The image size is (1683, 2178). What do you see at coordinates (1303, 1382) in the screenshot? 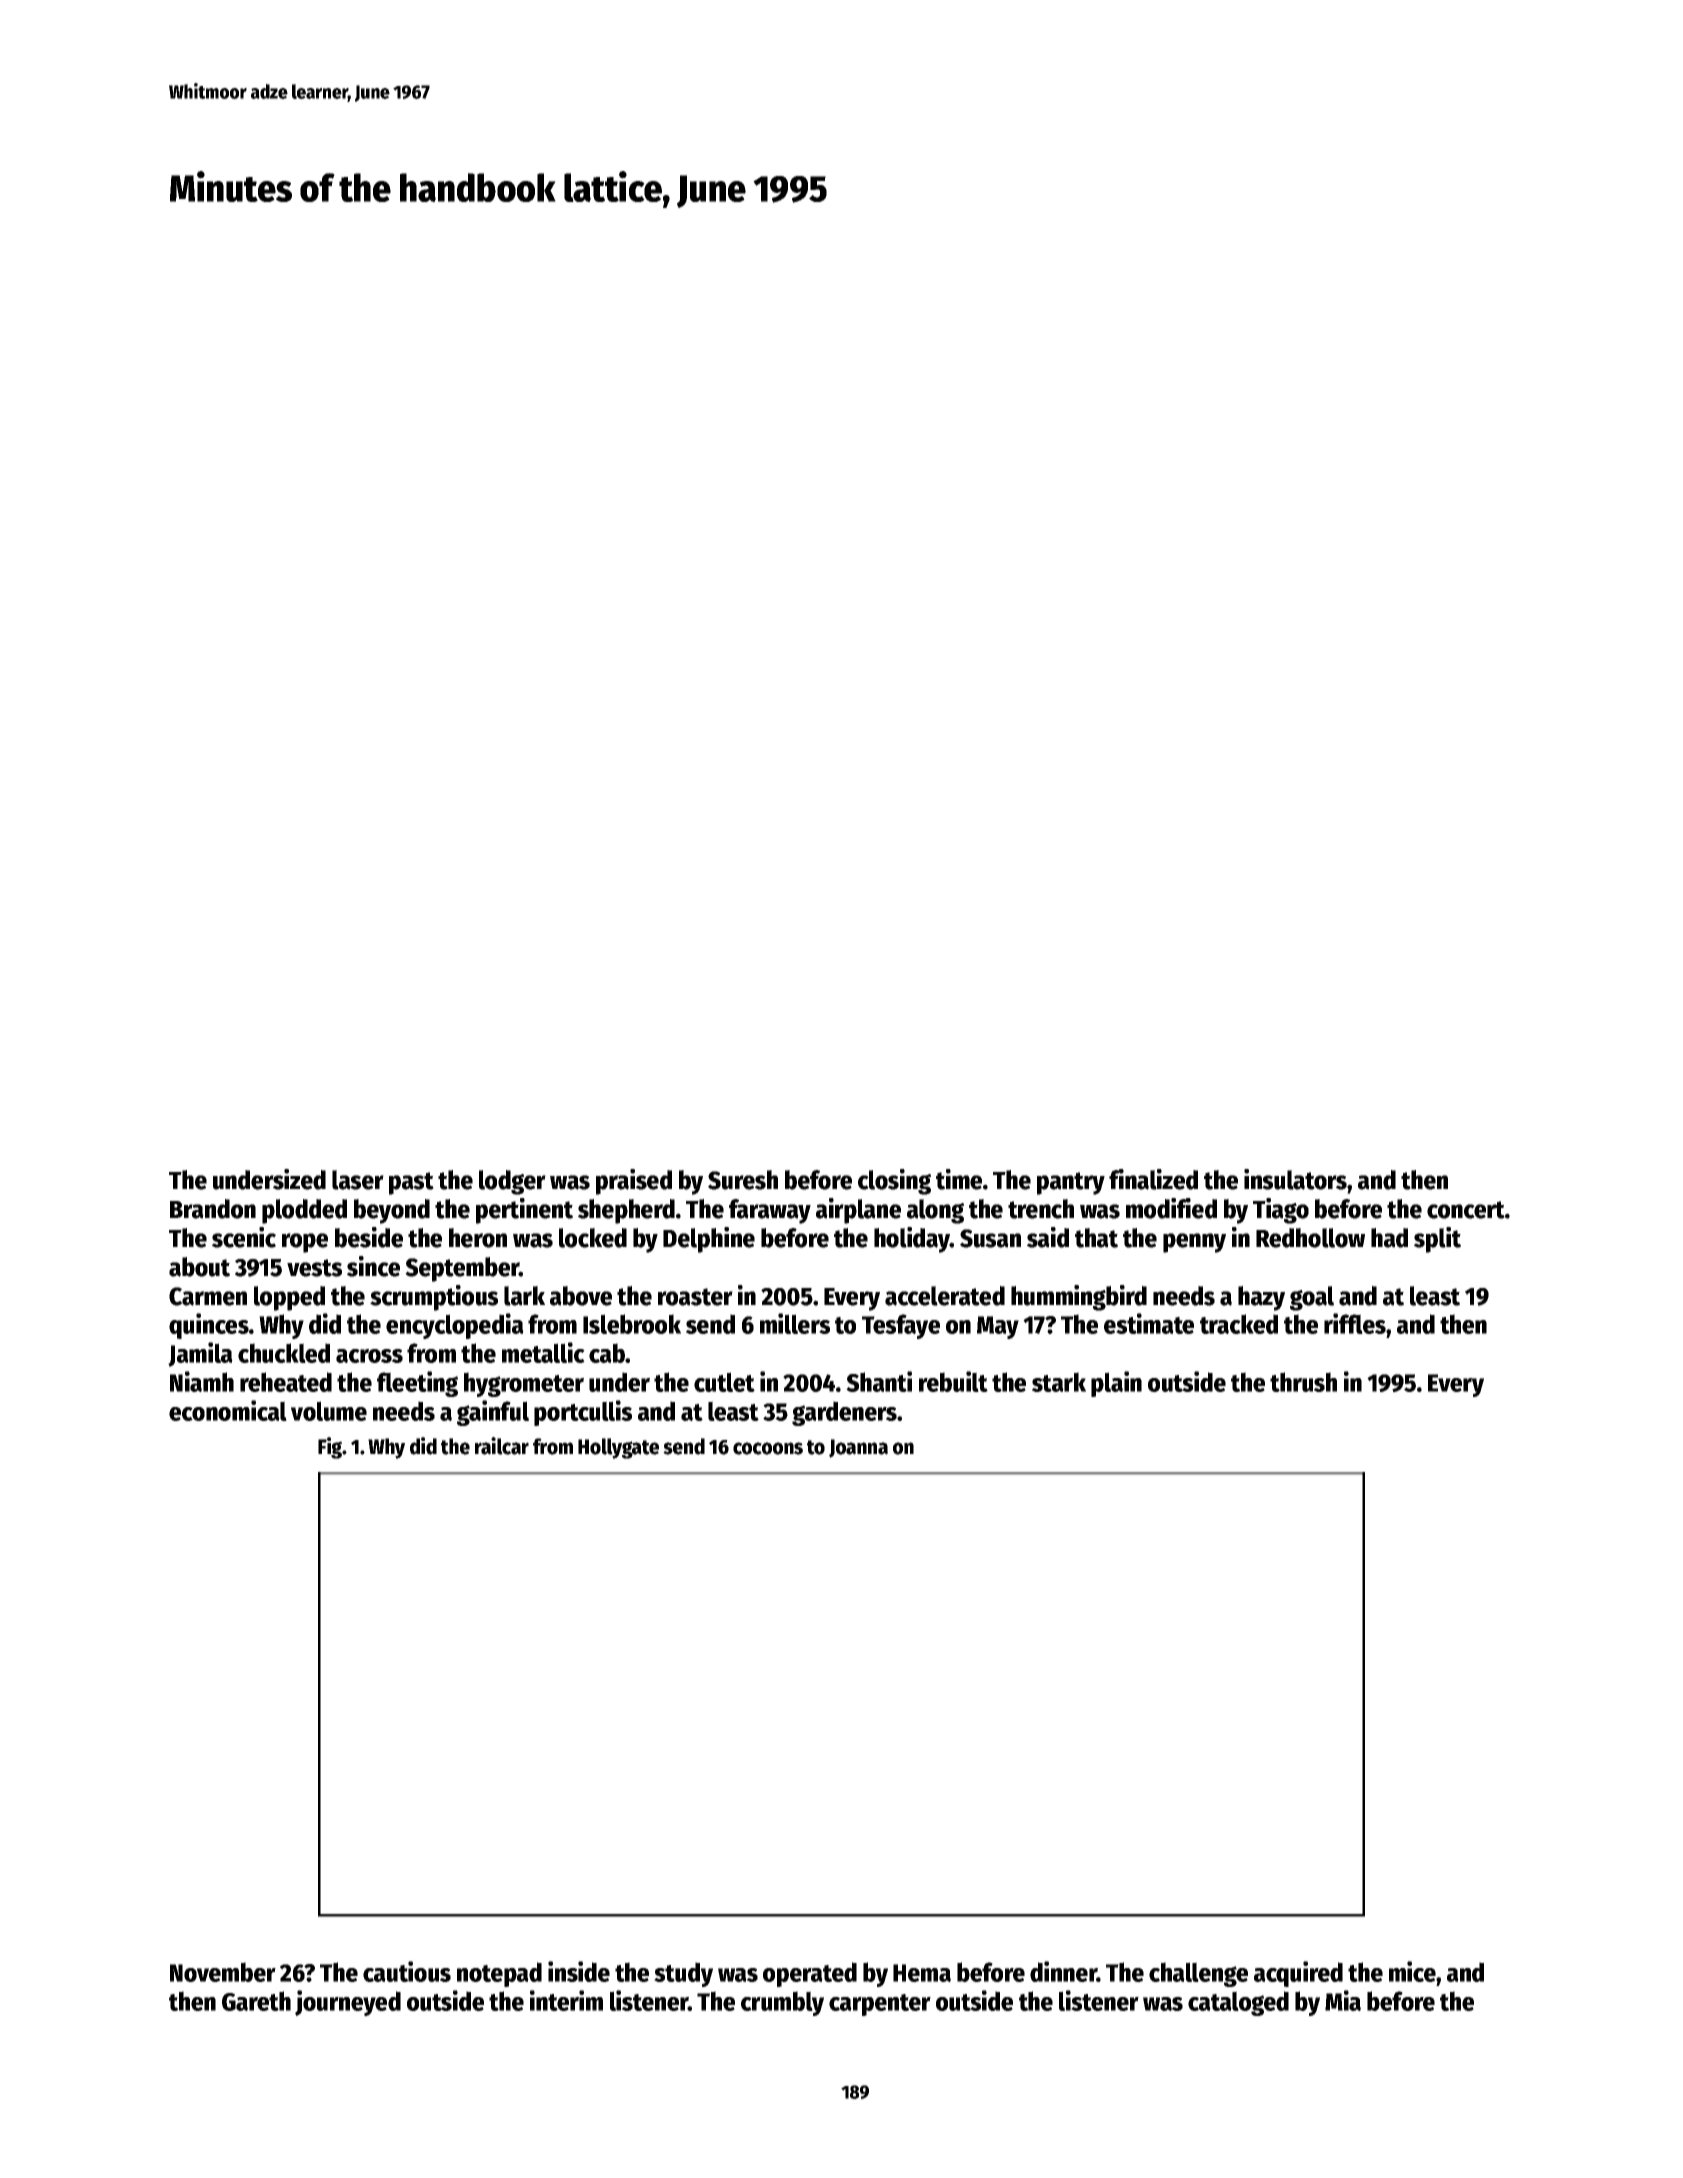
I see `thrush` at bounding box center [1303, 1382].
